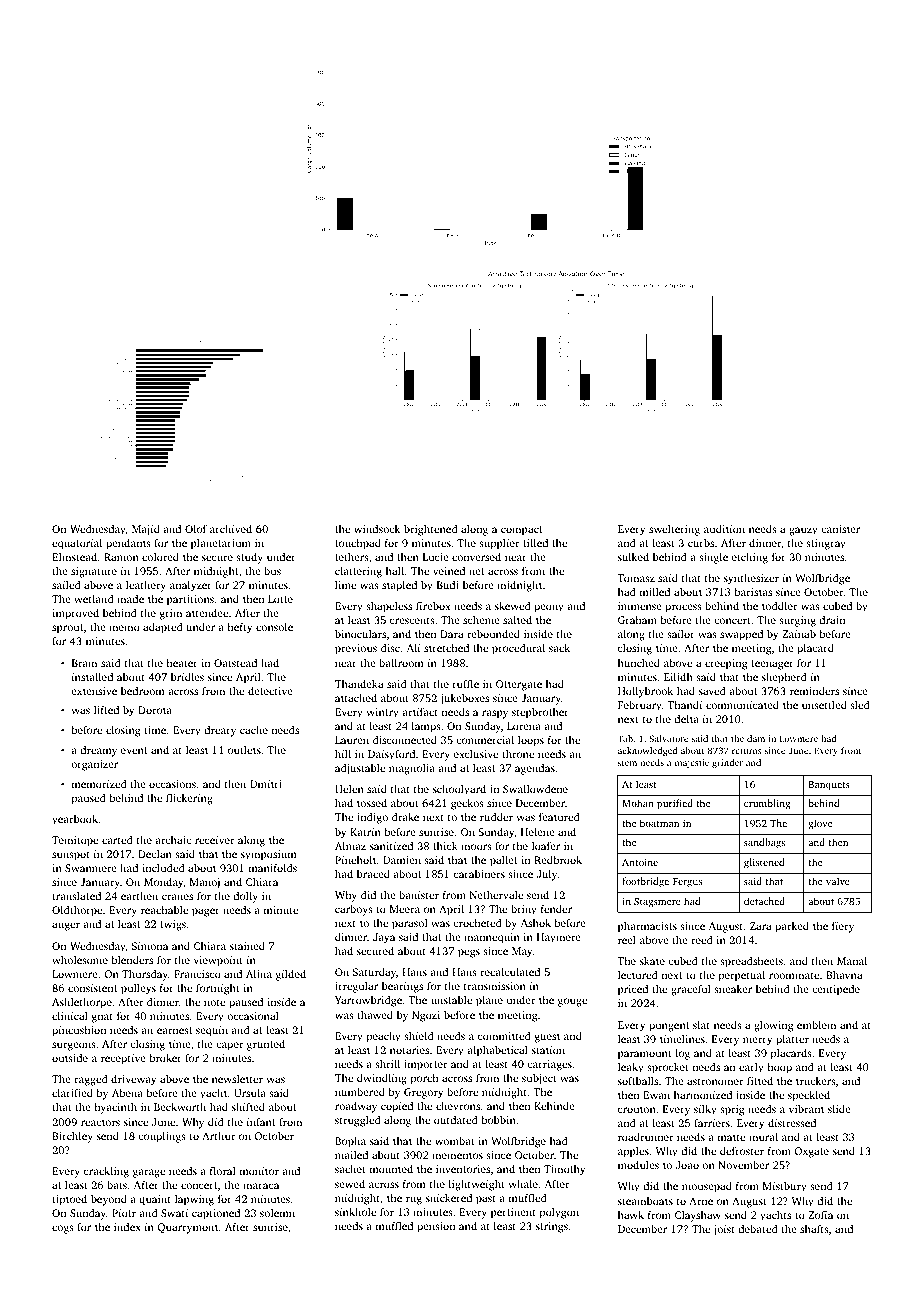 This screenshot has width=924, height=1308. Describe the element at coordinates (79, 1031) in the screenshot. I see `pincushion` at that location.
